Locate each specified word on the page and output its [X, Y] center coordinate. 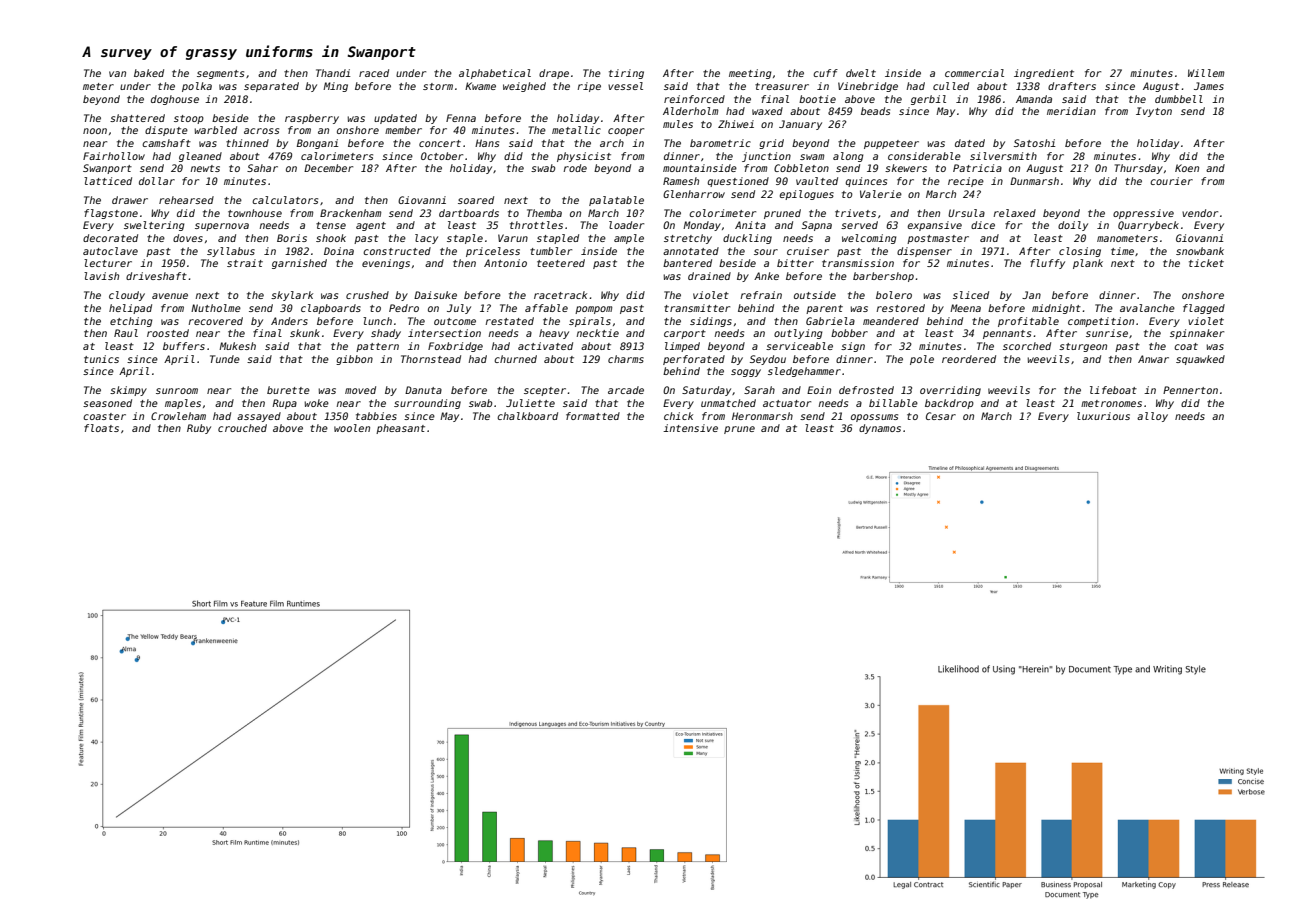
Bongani [318, 144]
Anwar [1153, 359]
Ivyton [1154, 112]
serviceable [799, 346]
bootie [817, 99]
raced [374, 73]
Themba [544, 213]
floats [101, 428]
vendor [1200, 213]
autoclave [110, 251]
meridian [1071, 111]
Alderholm [691, 111]
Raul [126, 333]
